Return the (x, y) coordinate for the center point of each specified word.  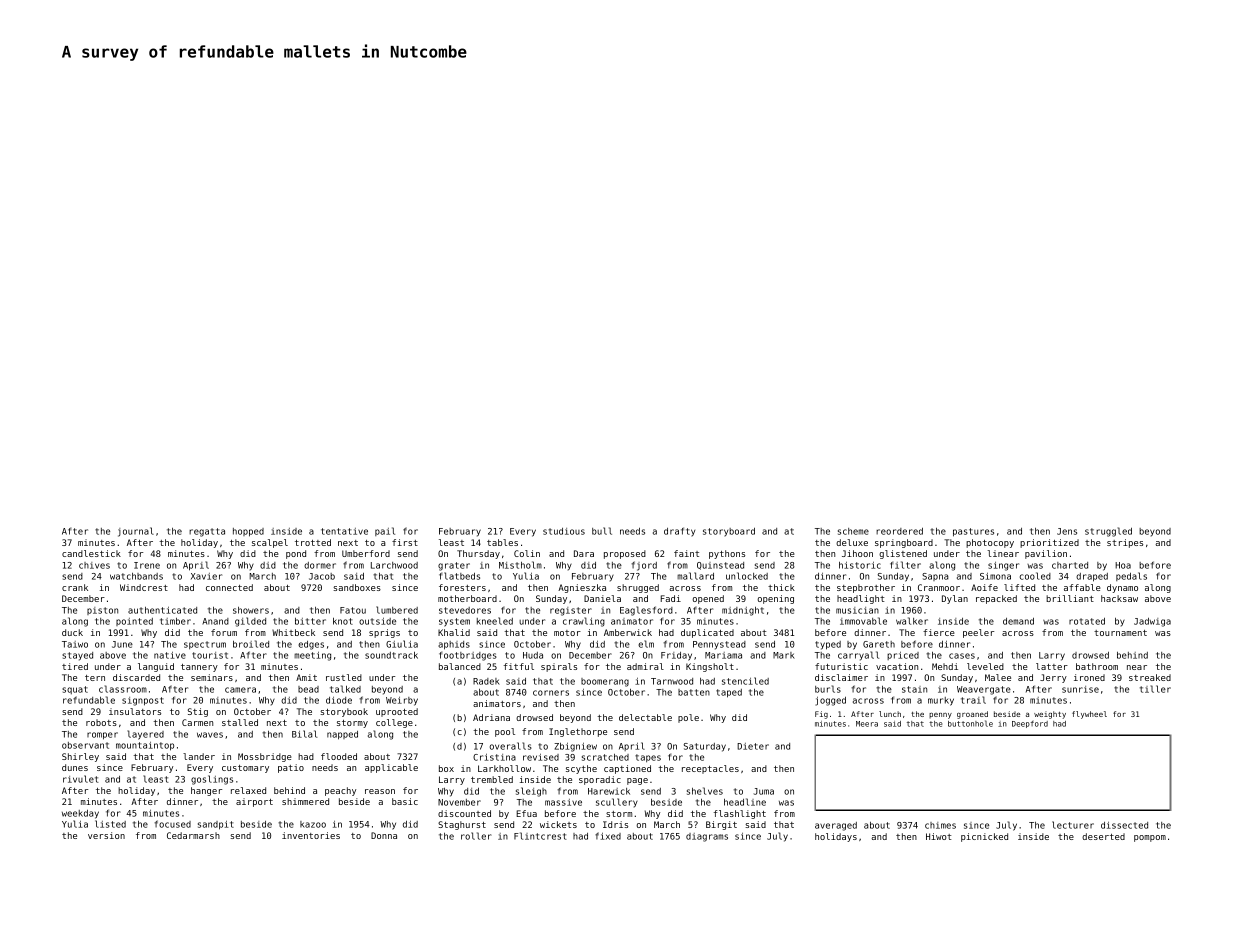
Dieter (753, 746)
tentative (344, 531)
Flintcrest (540, 836)
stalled (240, 722)
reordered (899, 531)
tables (502, 542)
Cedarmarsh (193, 835)
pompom (1150, 838)
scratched (605, 757)
